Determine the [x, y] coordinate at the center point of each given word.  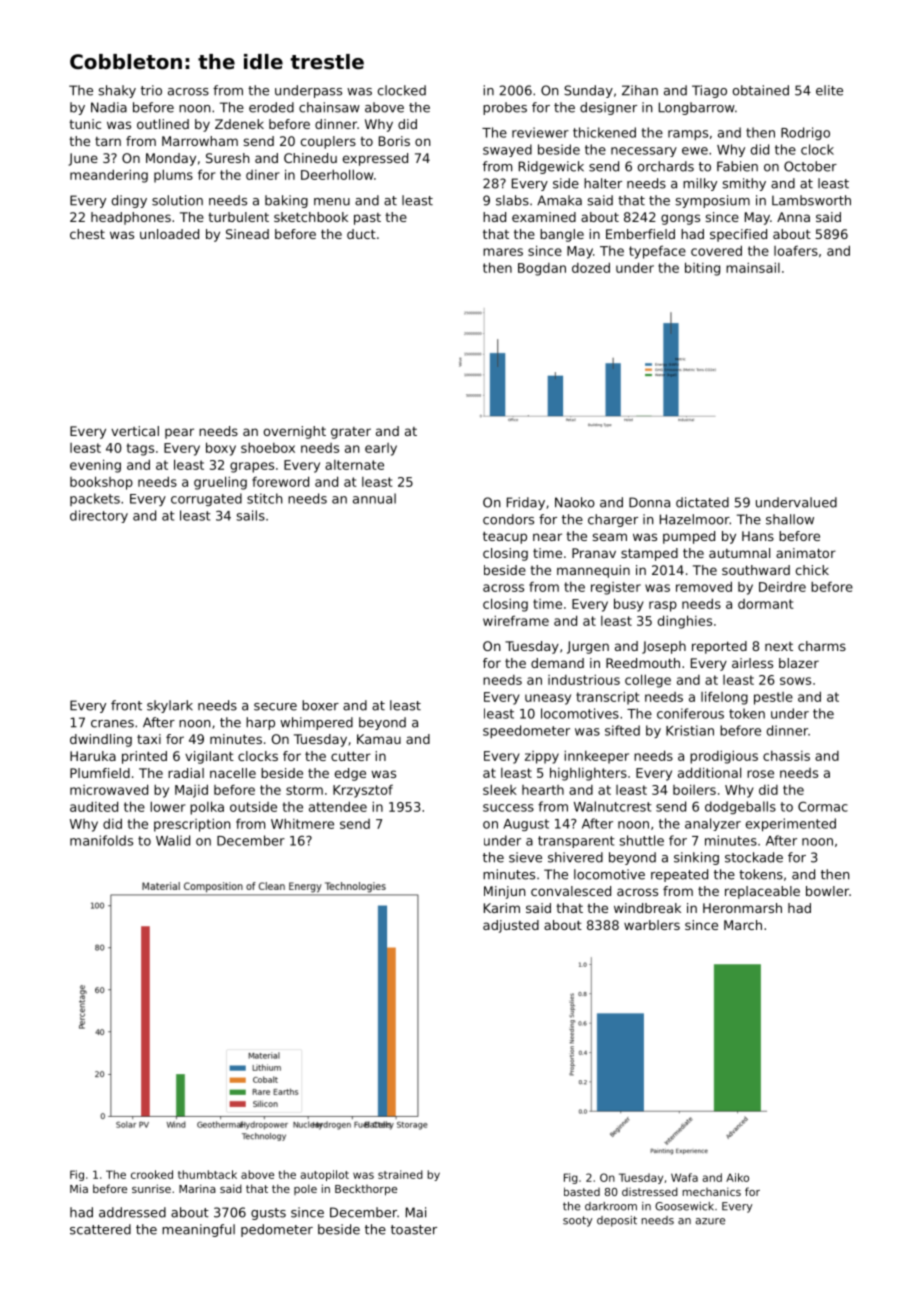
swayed [507, 150]
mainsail [753, 267]
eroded [271, 107]
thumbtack [207, 1174]
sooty [577, 1221]
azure [710, 1221]
